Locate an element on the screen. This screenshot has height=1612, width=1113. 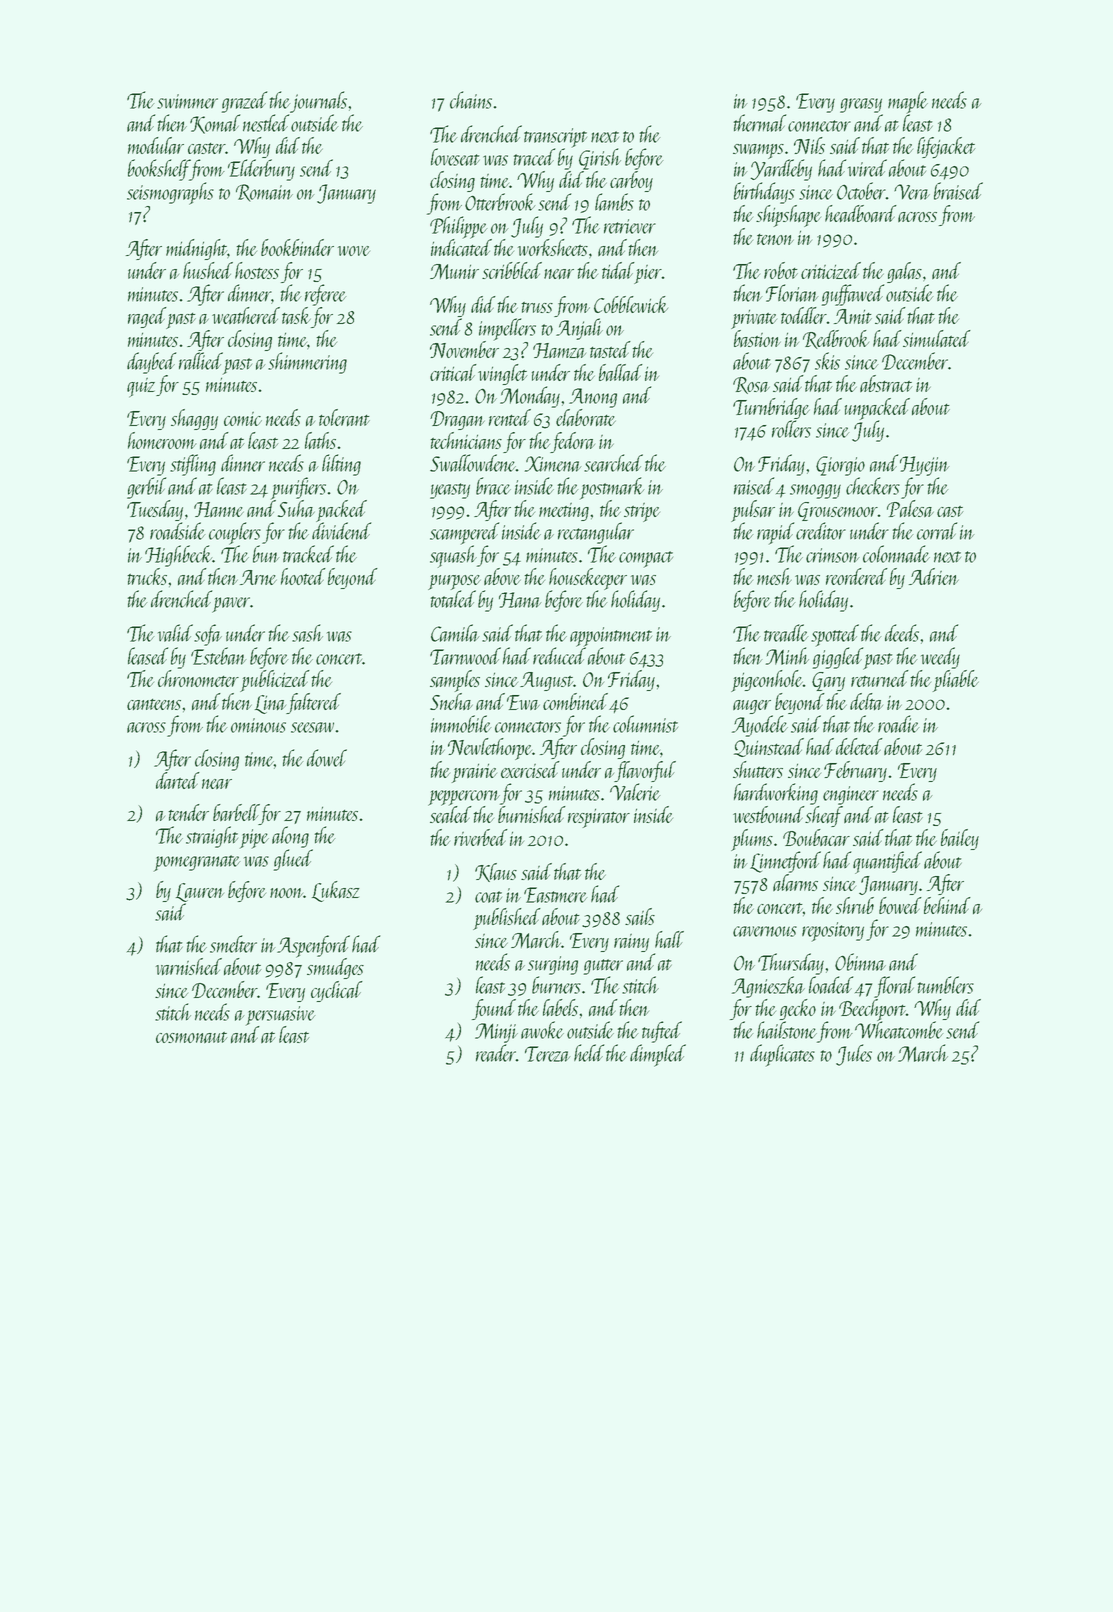
Jules is located at coordinates (854, 1055).
